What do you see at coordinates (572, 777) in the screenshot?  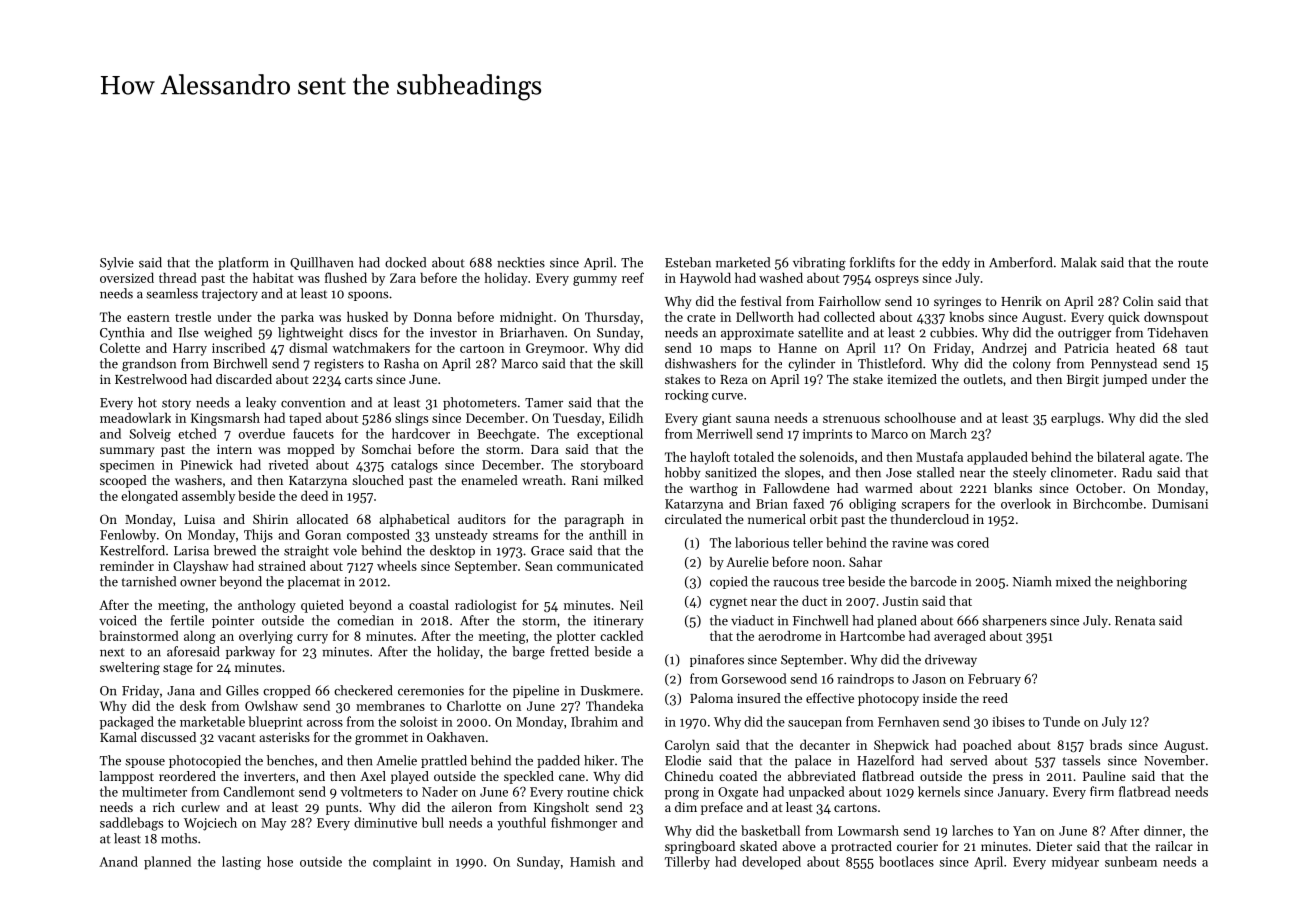 I see `cane` at bounding box center [572, 777].
